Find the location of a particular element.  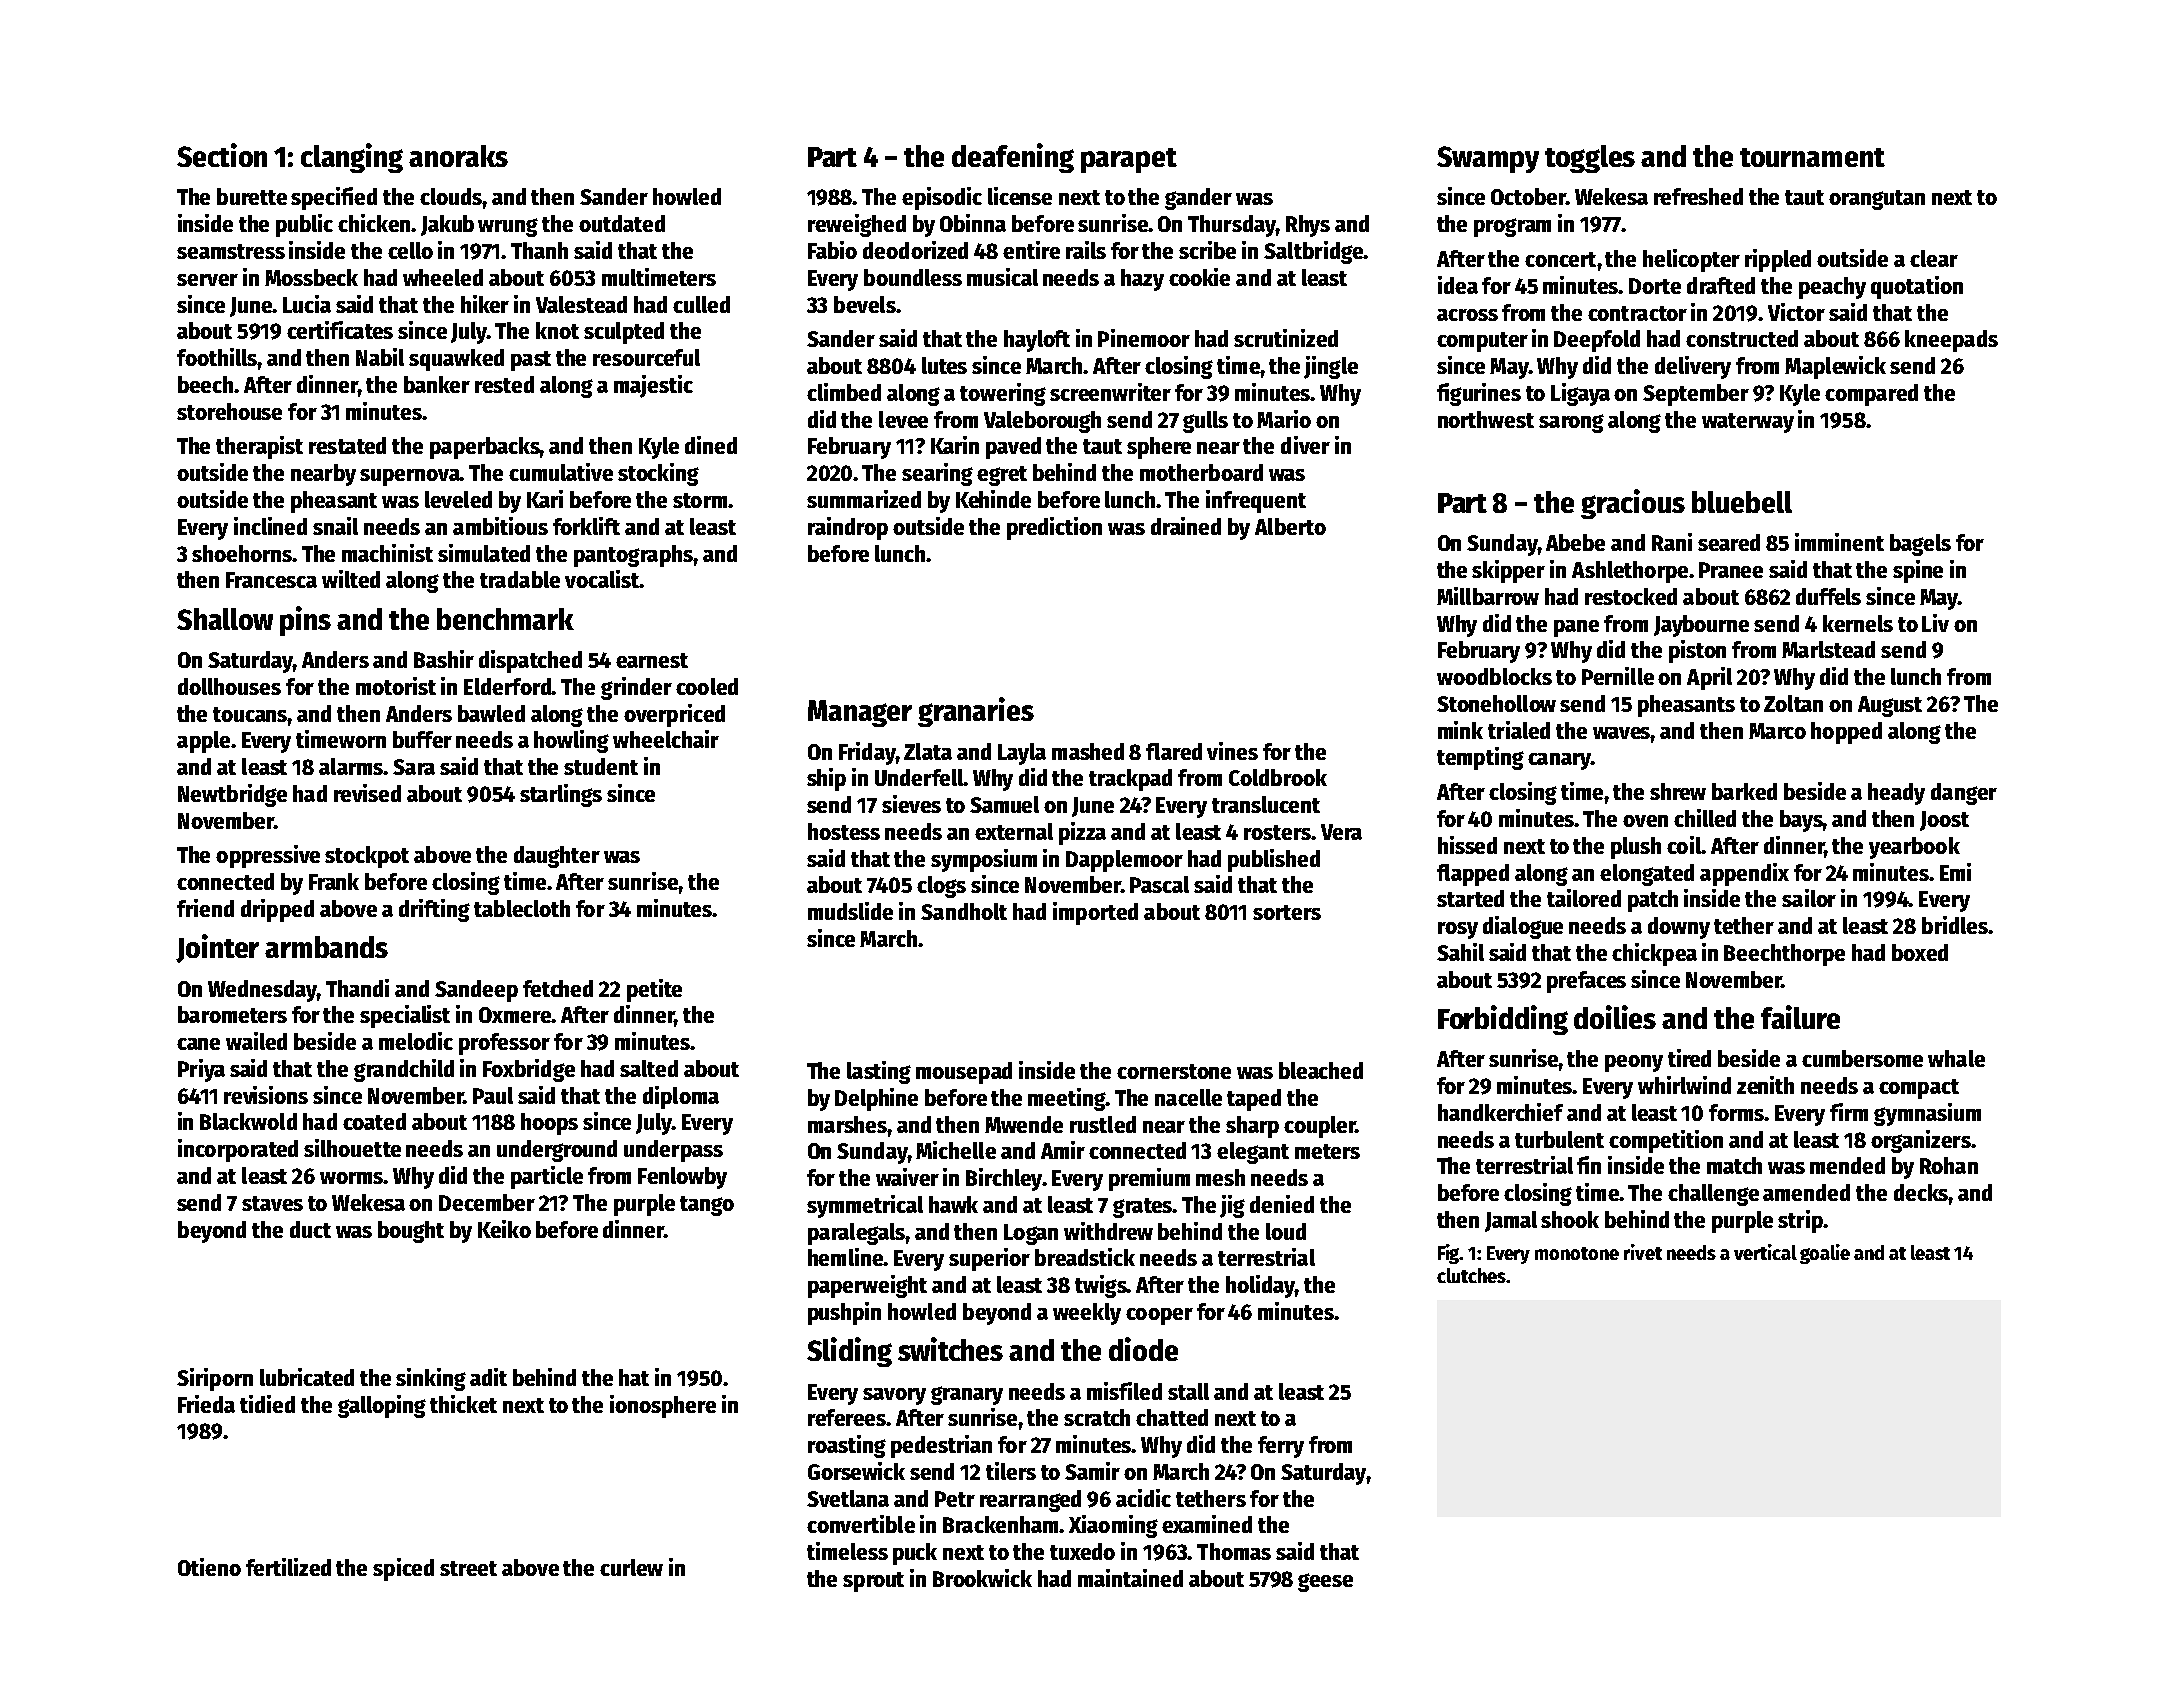

hoops is located at coordinates (549, 1124).
